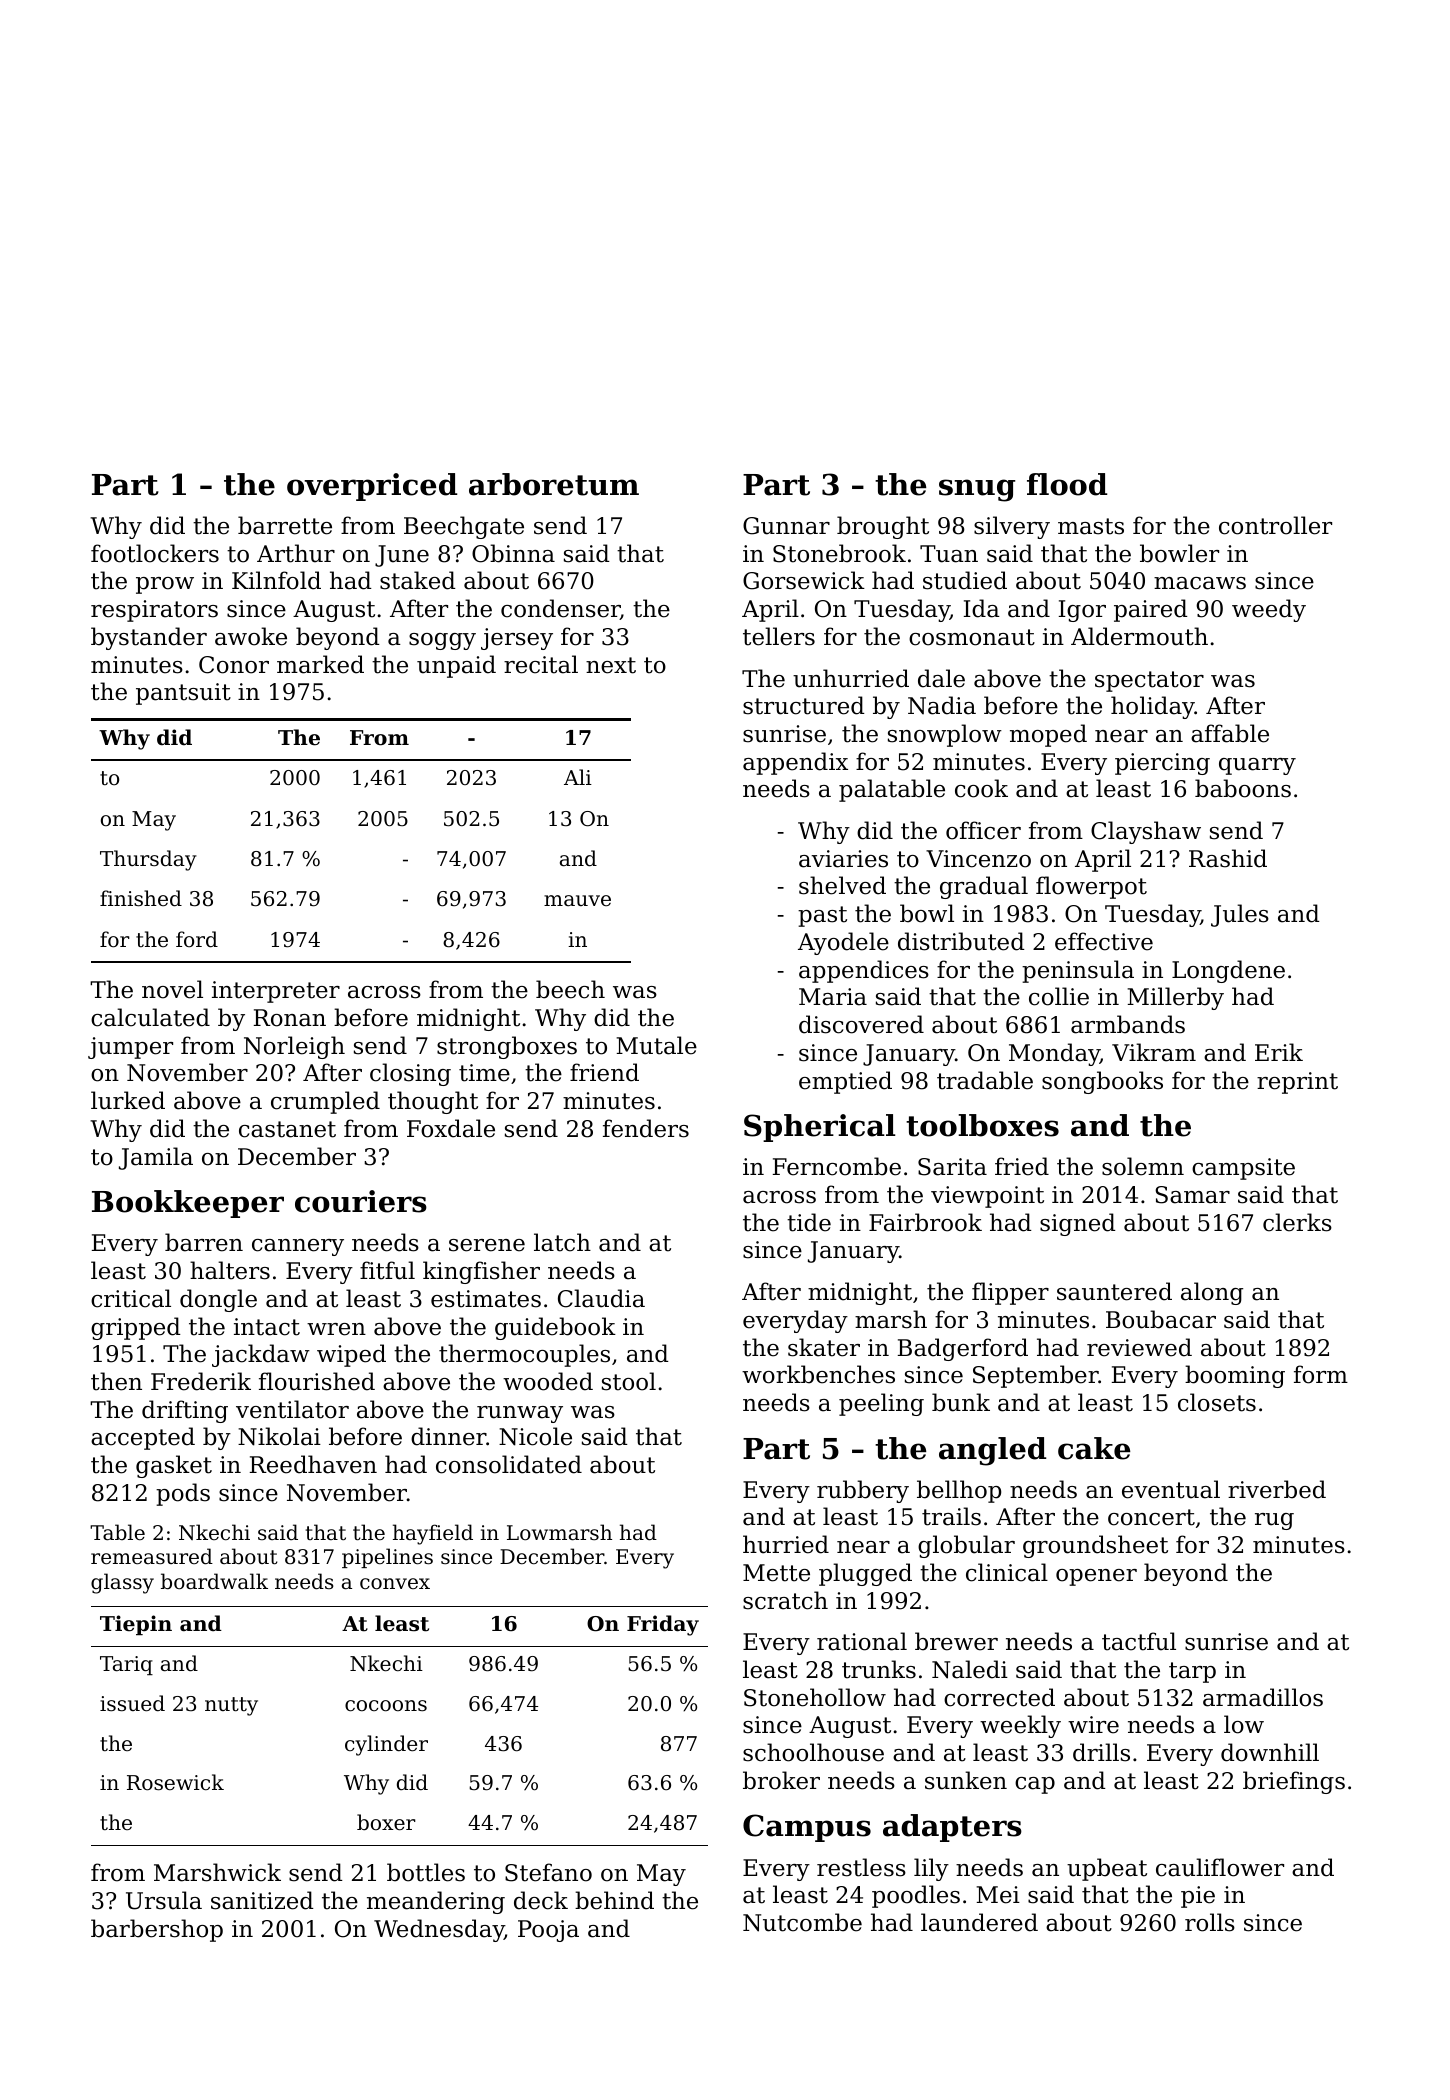  Describe the element at coordinates (781, 1780) in the screenshot. I see `broker` at that location.
